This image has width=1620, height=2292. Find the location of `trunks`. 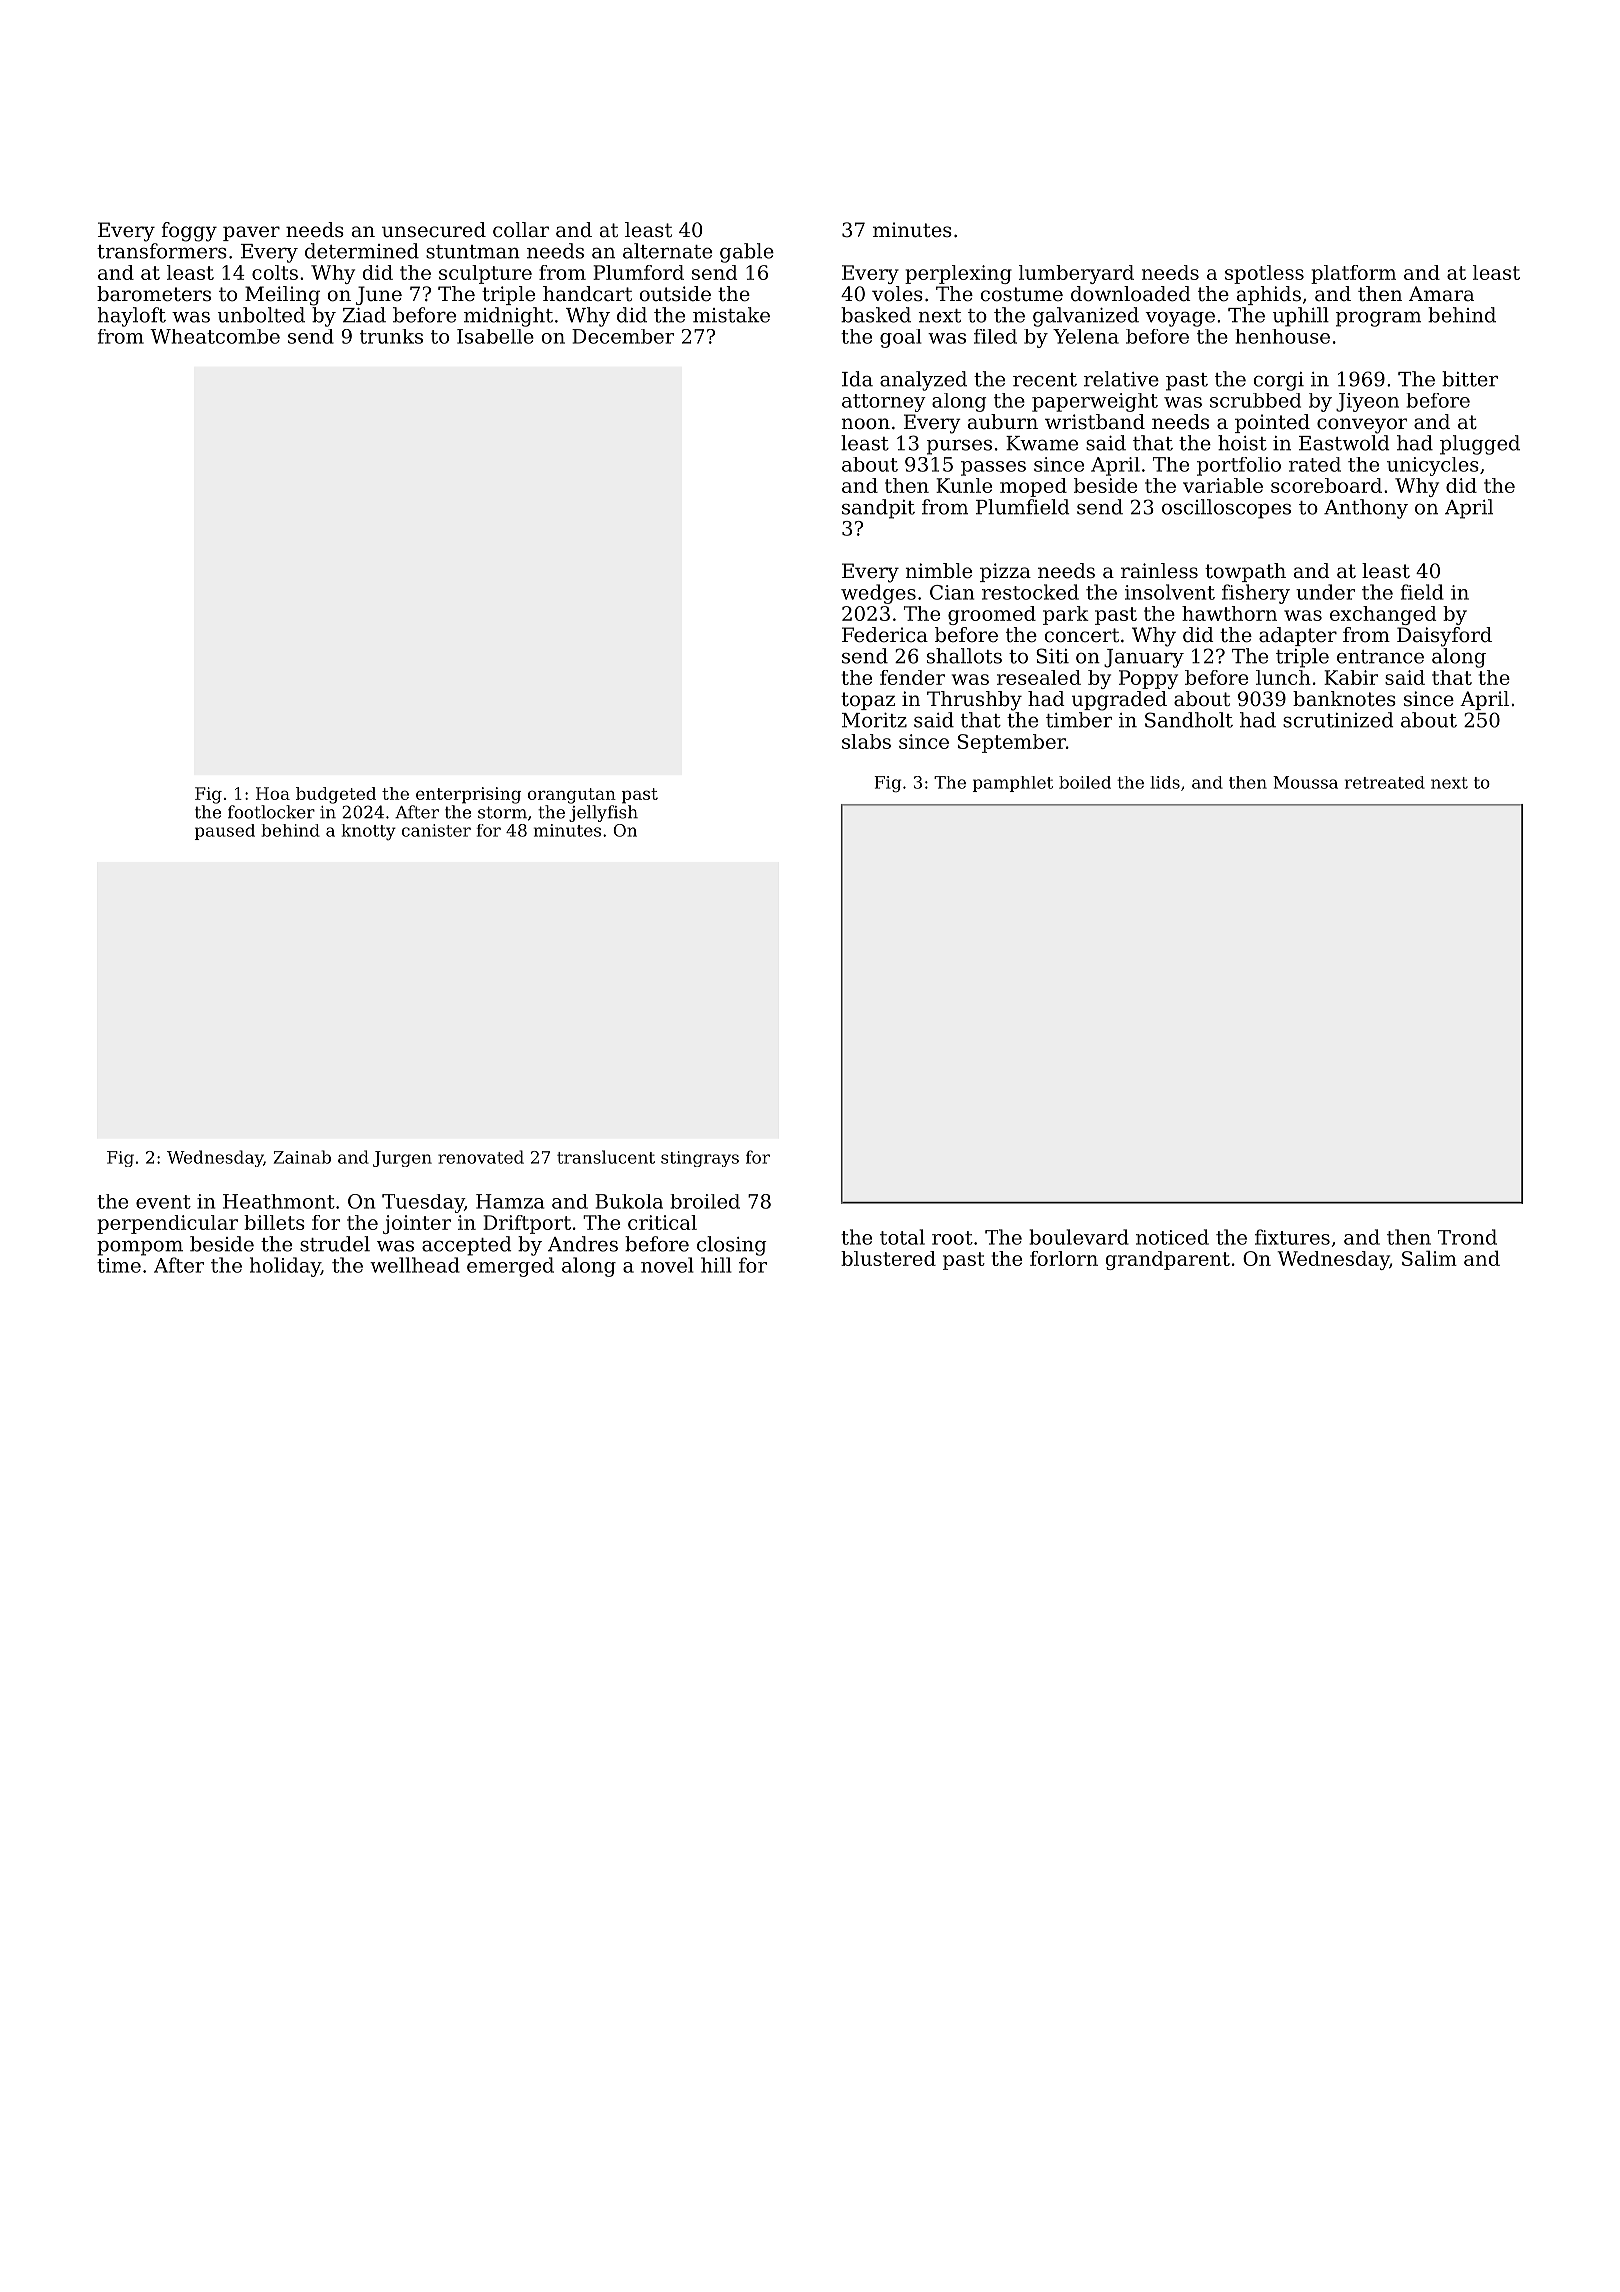

trunks is located at coordinates (391, 336).
